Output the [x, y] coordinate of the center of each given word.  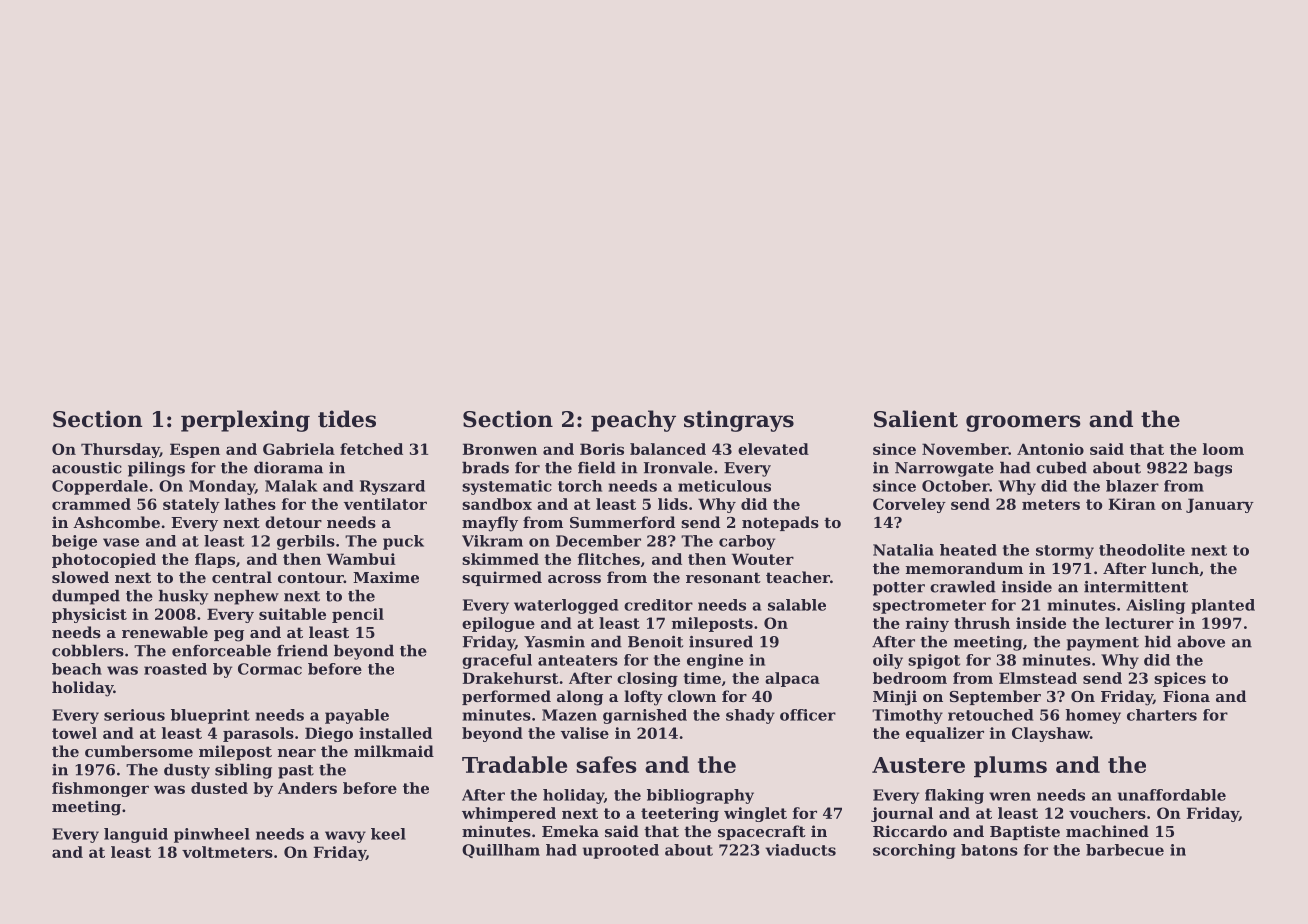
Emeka [570, 831]
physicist [89, 615]
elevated [773, 449]
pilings [156, 469]
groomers [1023, 423]
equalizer [945, 734]
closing [647, 679]
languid [136, 835]
